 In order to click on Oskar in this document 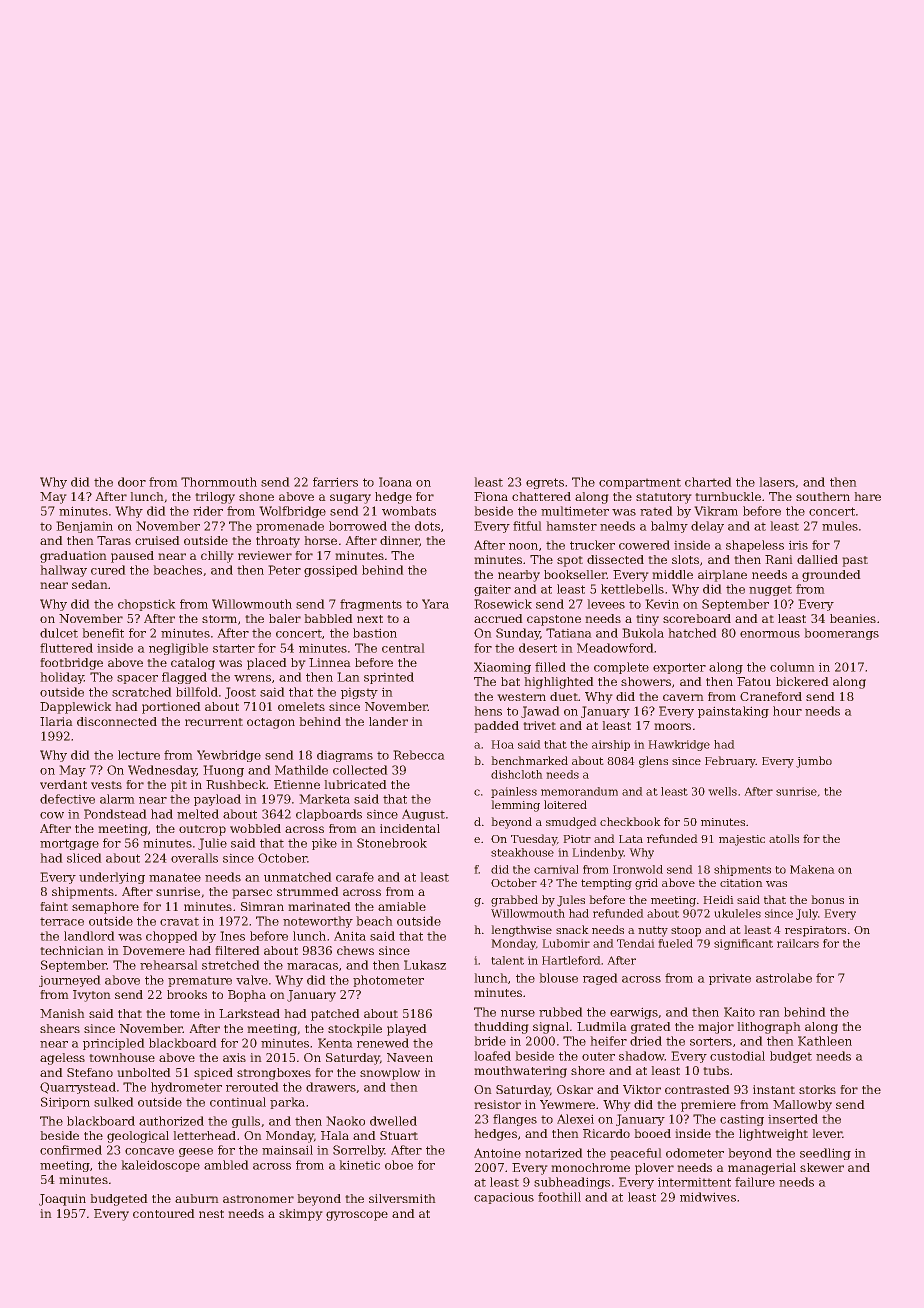, I will do `click(575, 1089)`.
